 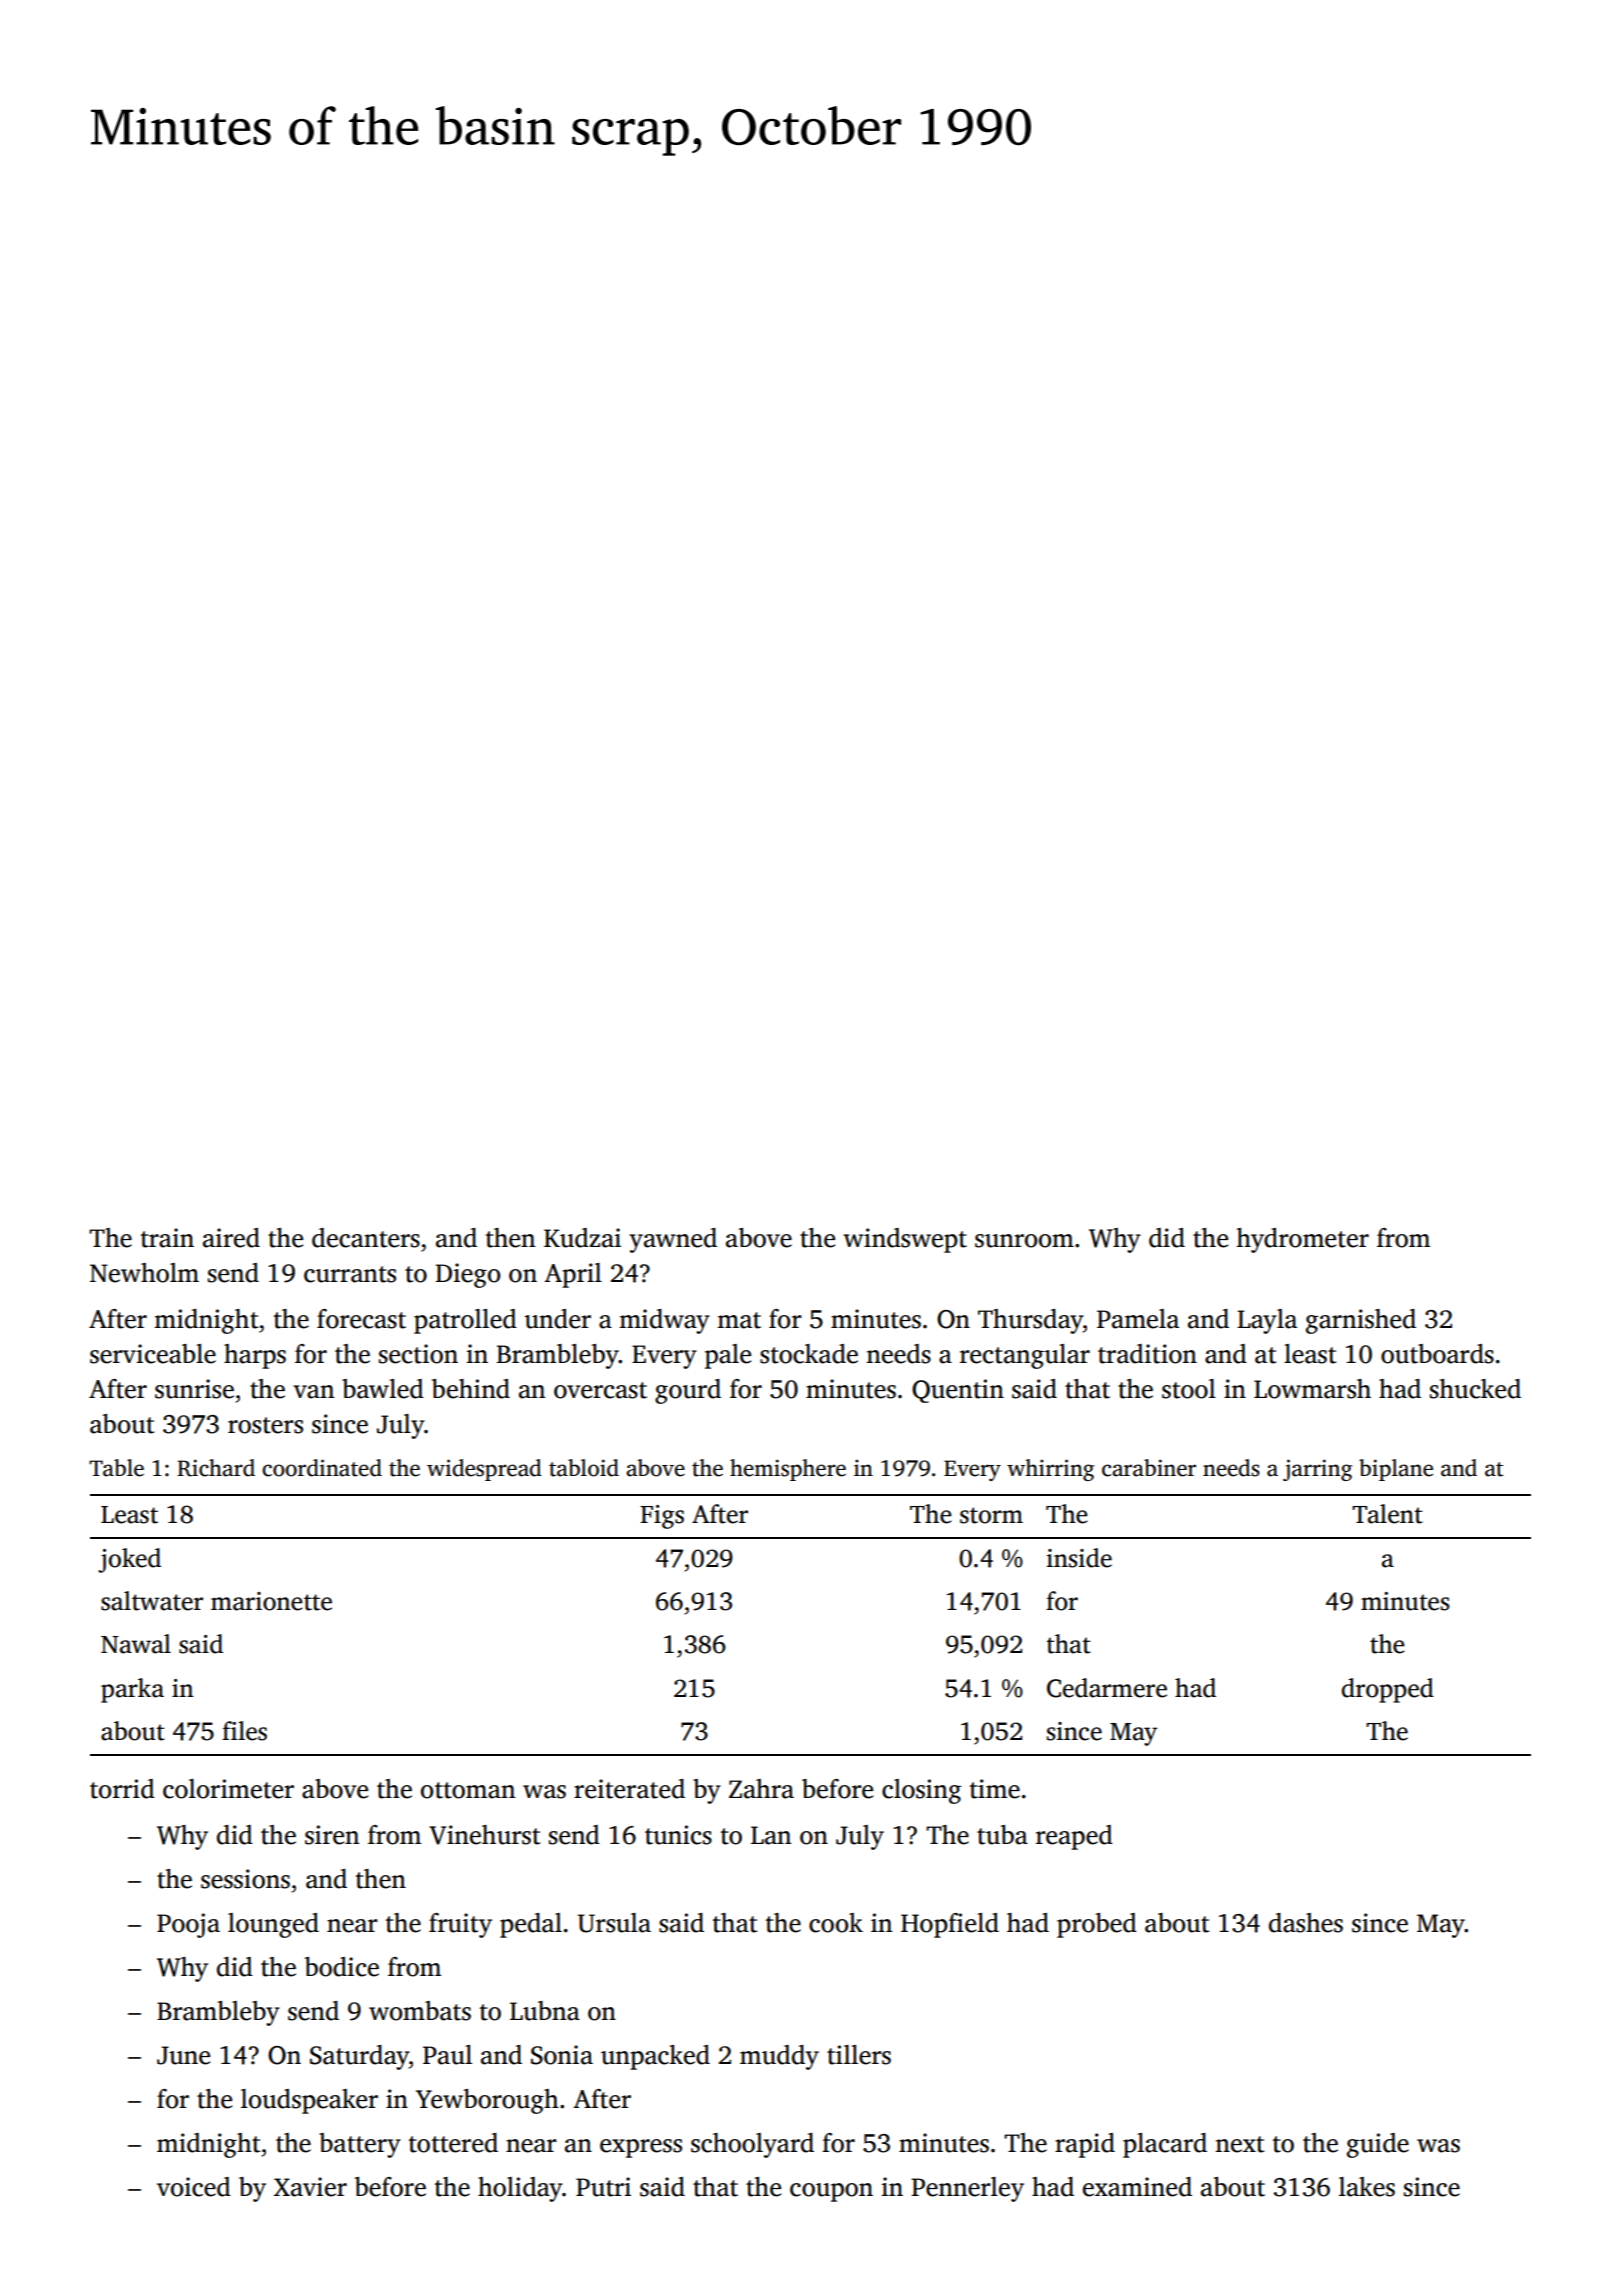 What do you see at coordinates (271, 1601) in the image?
I see `marionette` at bounding box center [271, 1601].
